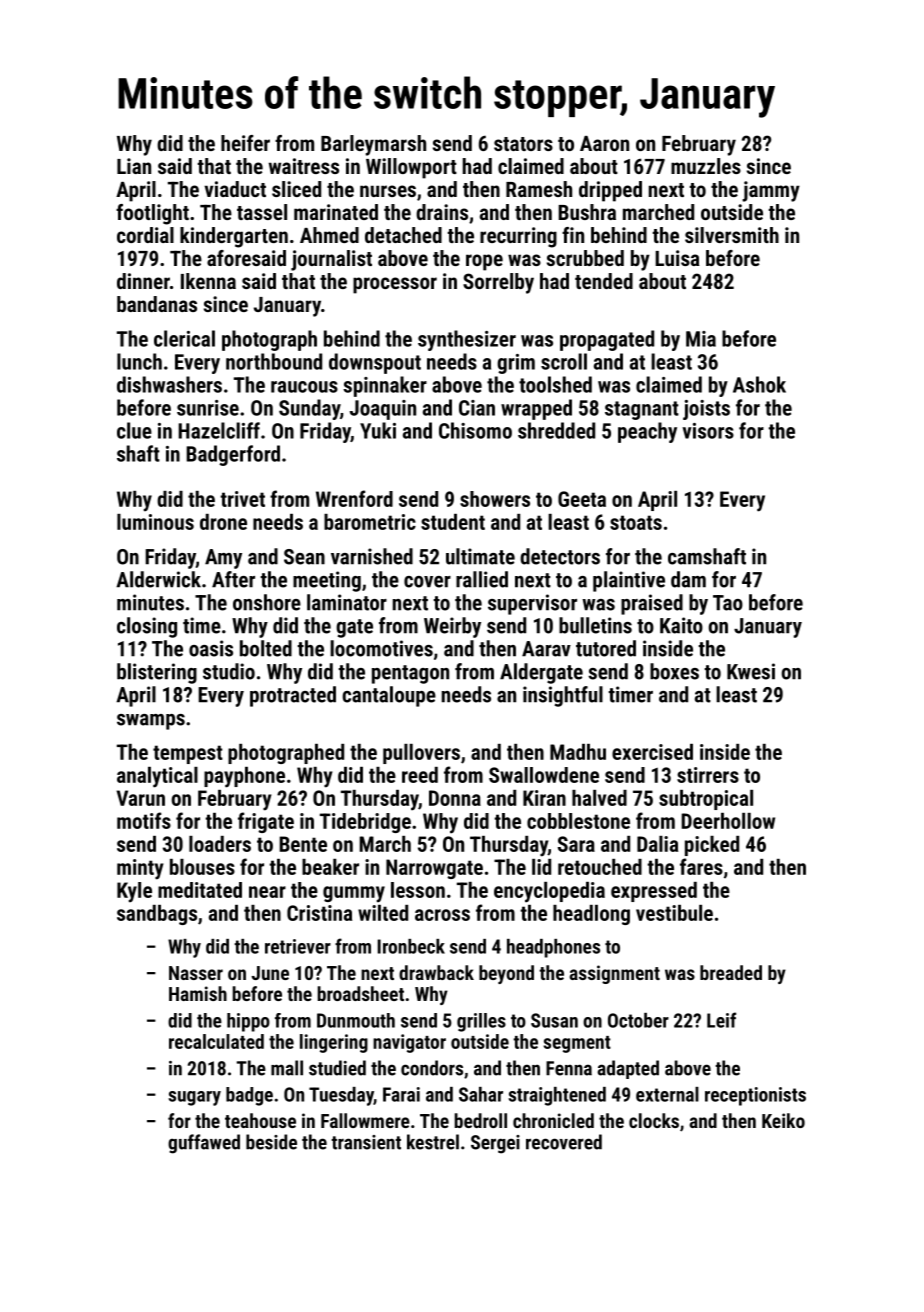 This page has width=924, height=1312. Describe the element at coordinates (158, 579) in the page. I see `Alderwick` at that location.
